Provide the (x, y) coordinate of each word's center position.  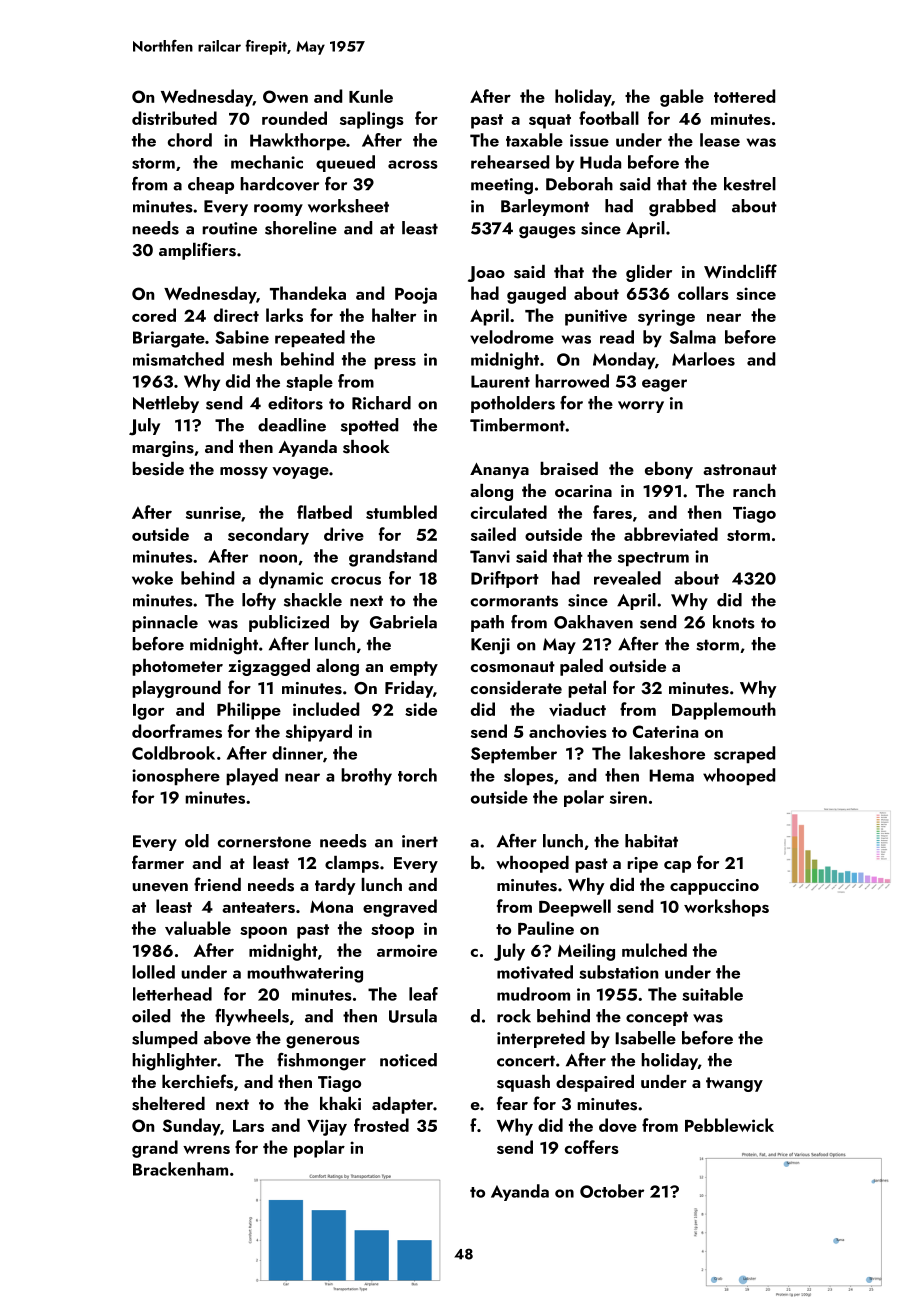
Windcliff (740, 271)
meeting (502, 186)
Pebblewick (729, 1125)
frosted (381, 1125)
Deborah (579, 184)
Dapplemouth (724, 711)
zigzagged (269, 667)
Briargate (169, 339)
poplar (319, 1149)
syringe (666, 317)
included (326, 709)
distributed (174, 118)
